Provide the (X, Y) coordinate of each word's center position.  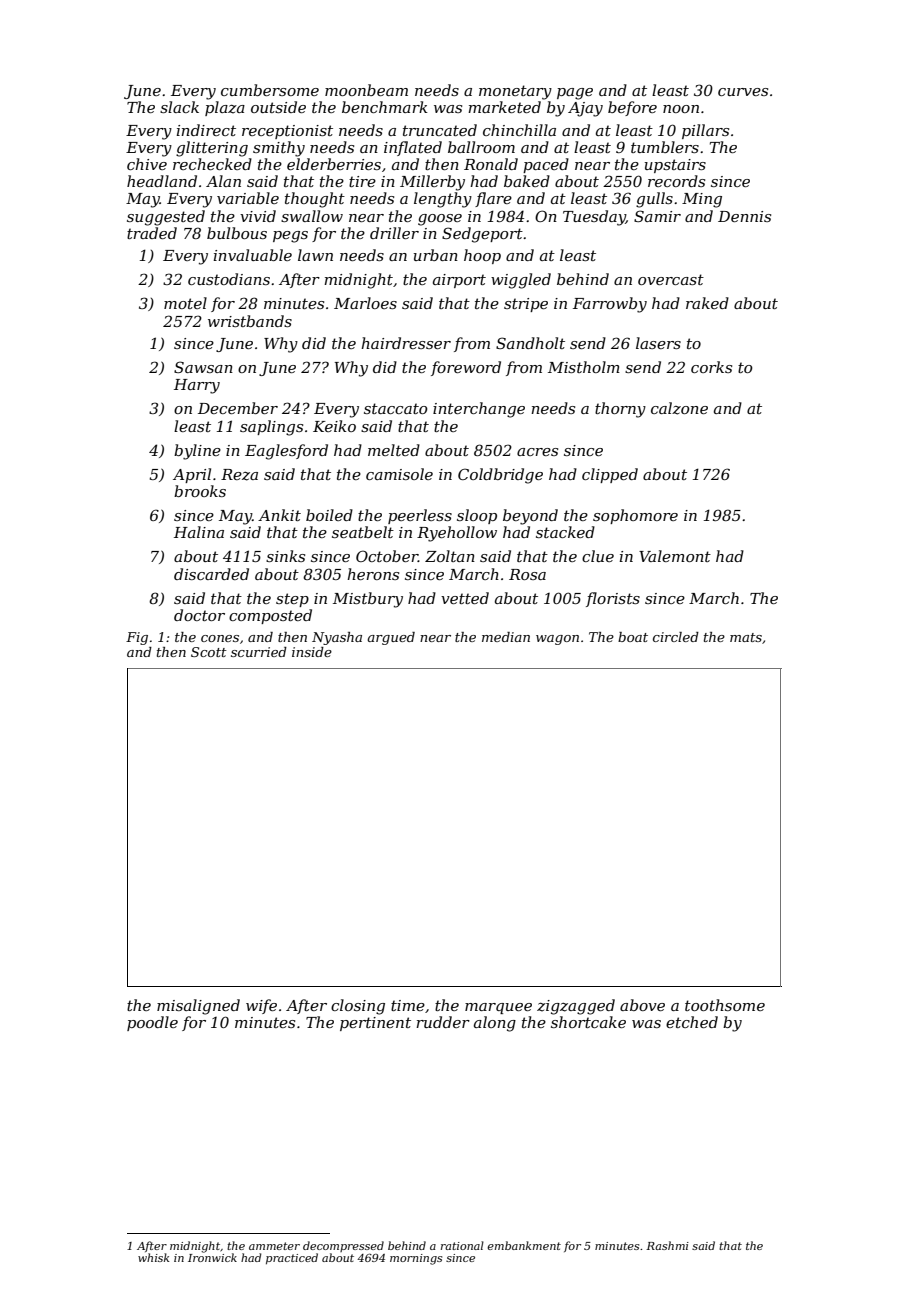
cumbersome (270, 90)
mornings (416, 1259)
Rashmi (667, 1245)
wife (261, 1006)
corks (711, 367)
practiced (292, 1258)
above (642, 1005)
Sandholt (530, 343)
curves (743, 92)
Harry (197, 386)
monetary (515, 92)
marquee (498, 1008)
